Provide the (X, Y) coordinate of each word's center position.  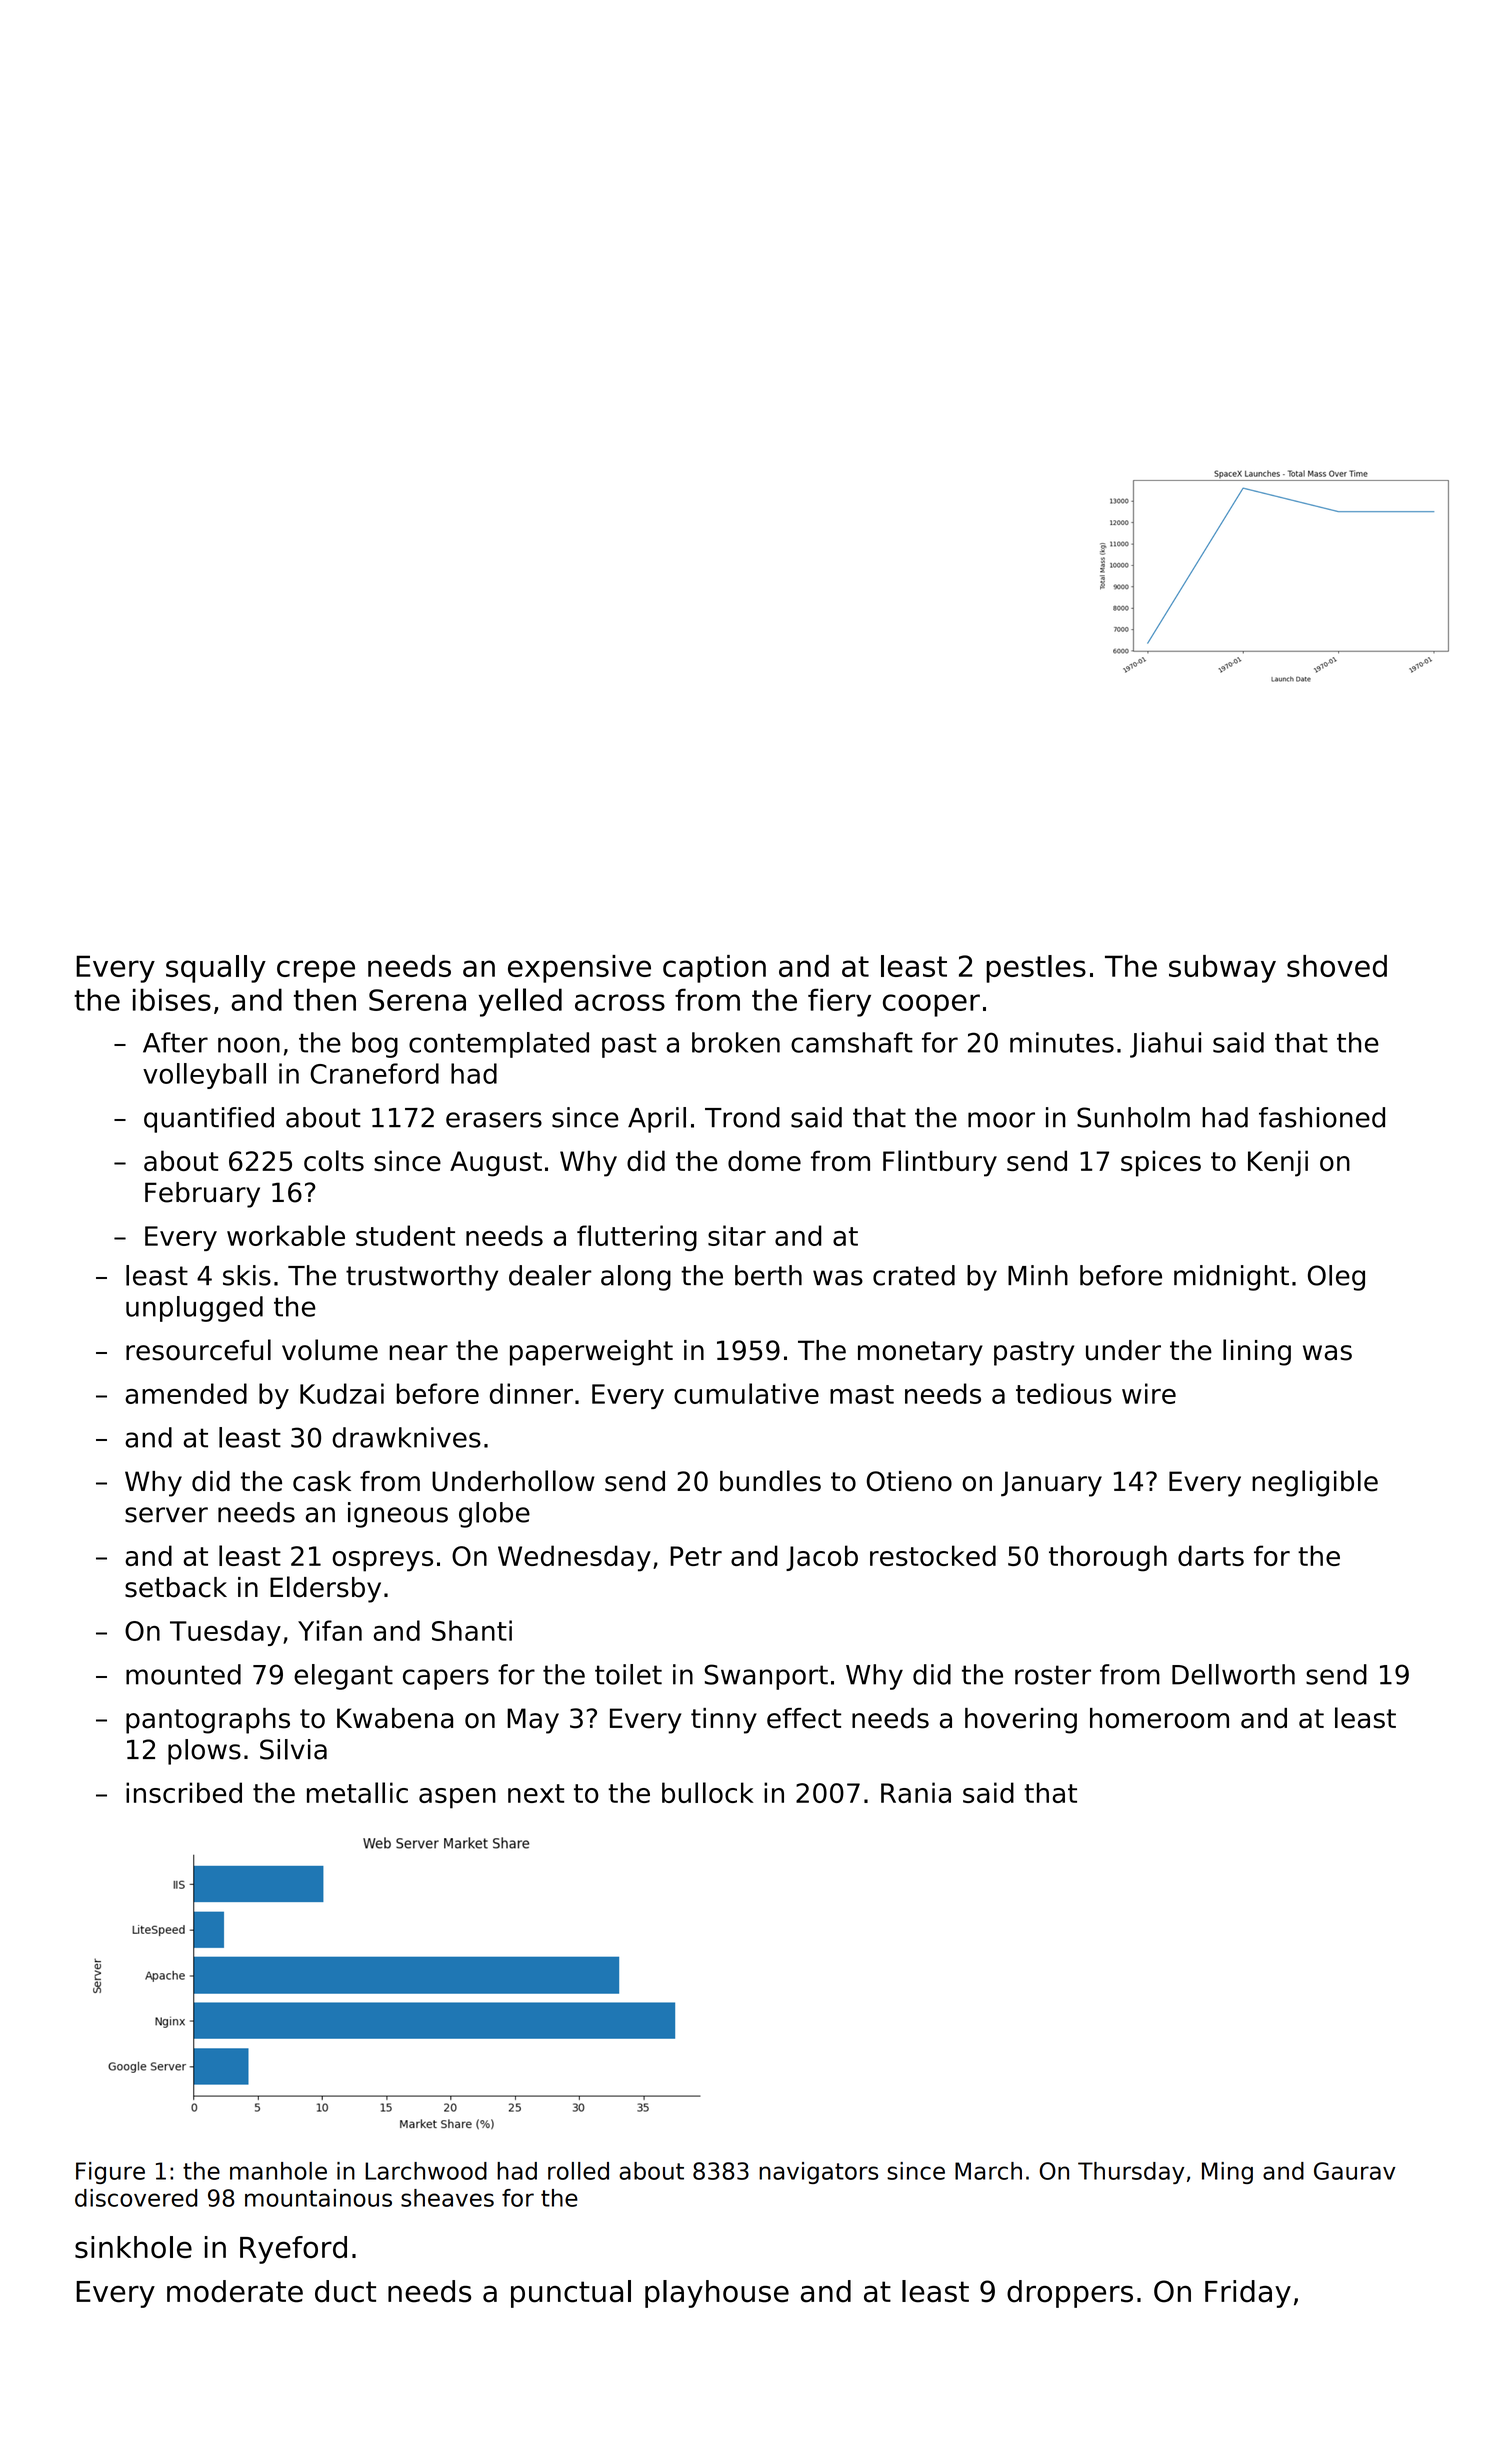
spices (1161, 1163)
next (536, 1793)
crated (914, 1275)
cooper (931, 1005)
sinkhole (133, 2247)
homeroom (1159, 1718)
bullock (708, 1792)
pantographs (208, 1721)
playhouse (717, 2294)
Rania (916, 1792)
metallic (357, 1792)
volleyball (204, 1076)
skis (247, 1275)
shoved (1337, 966)
